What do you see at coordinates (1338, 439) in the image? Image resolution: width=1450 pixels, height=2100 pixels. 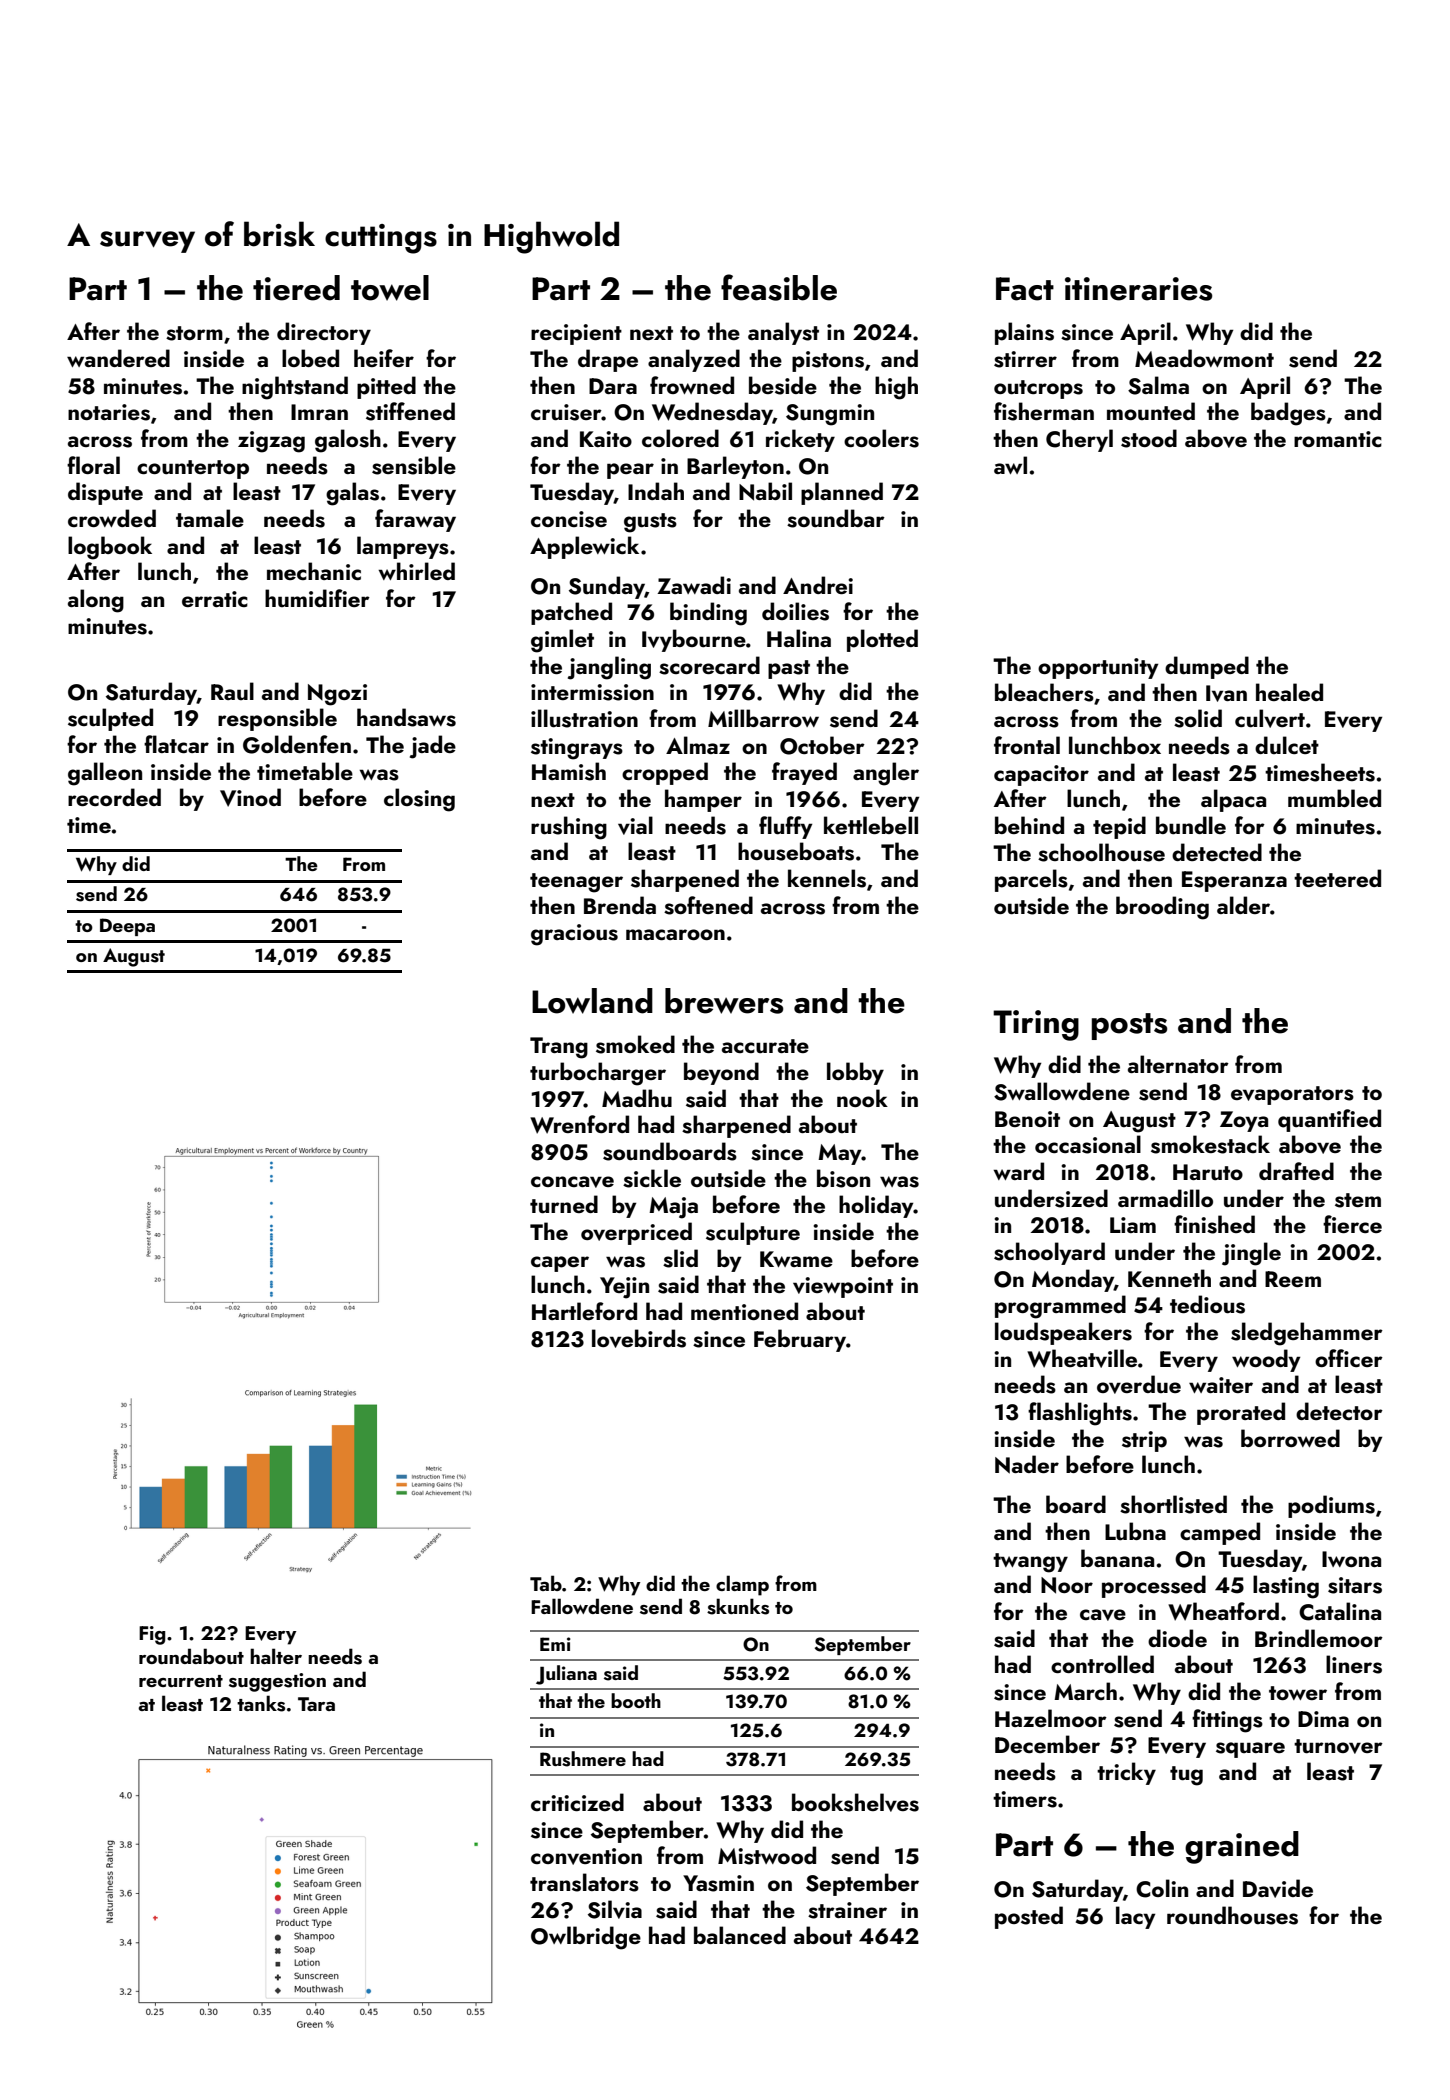 I see `romantic` at bounding box center [1338, 439].
